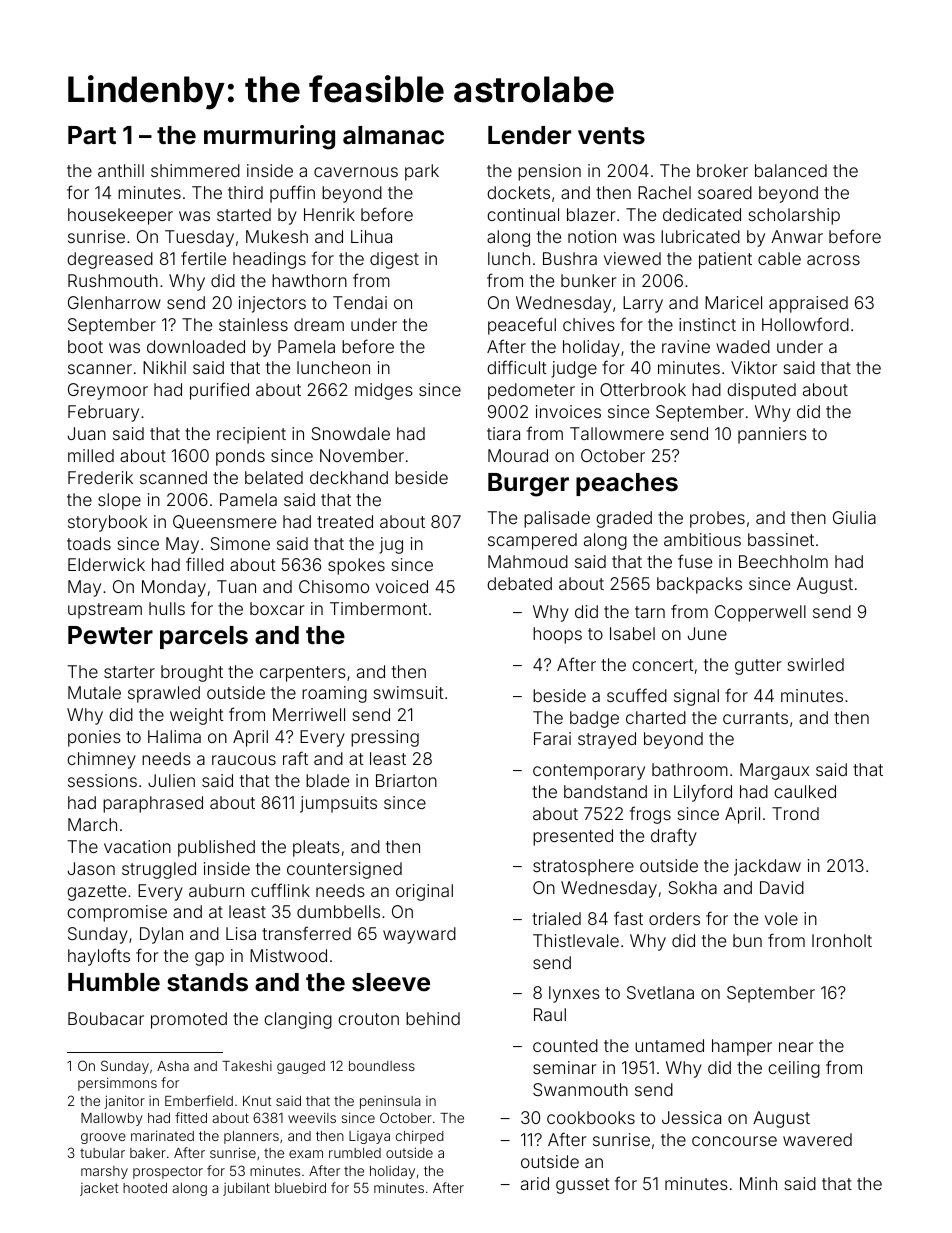 The image size is (952, 1233). What do you see at coordinates (393, 135) in the screenshot?
I see `almanac` at bounding box center [393, 135].
